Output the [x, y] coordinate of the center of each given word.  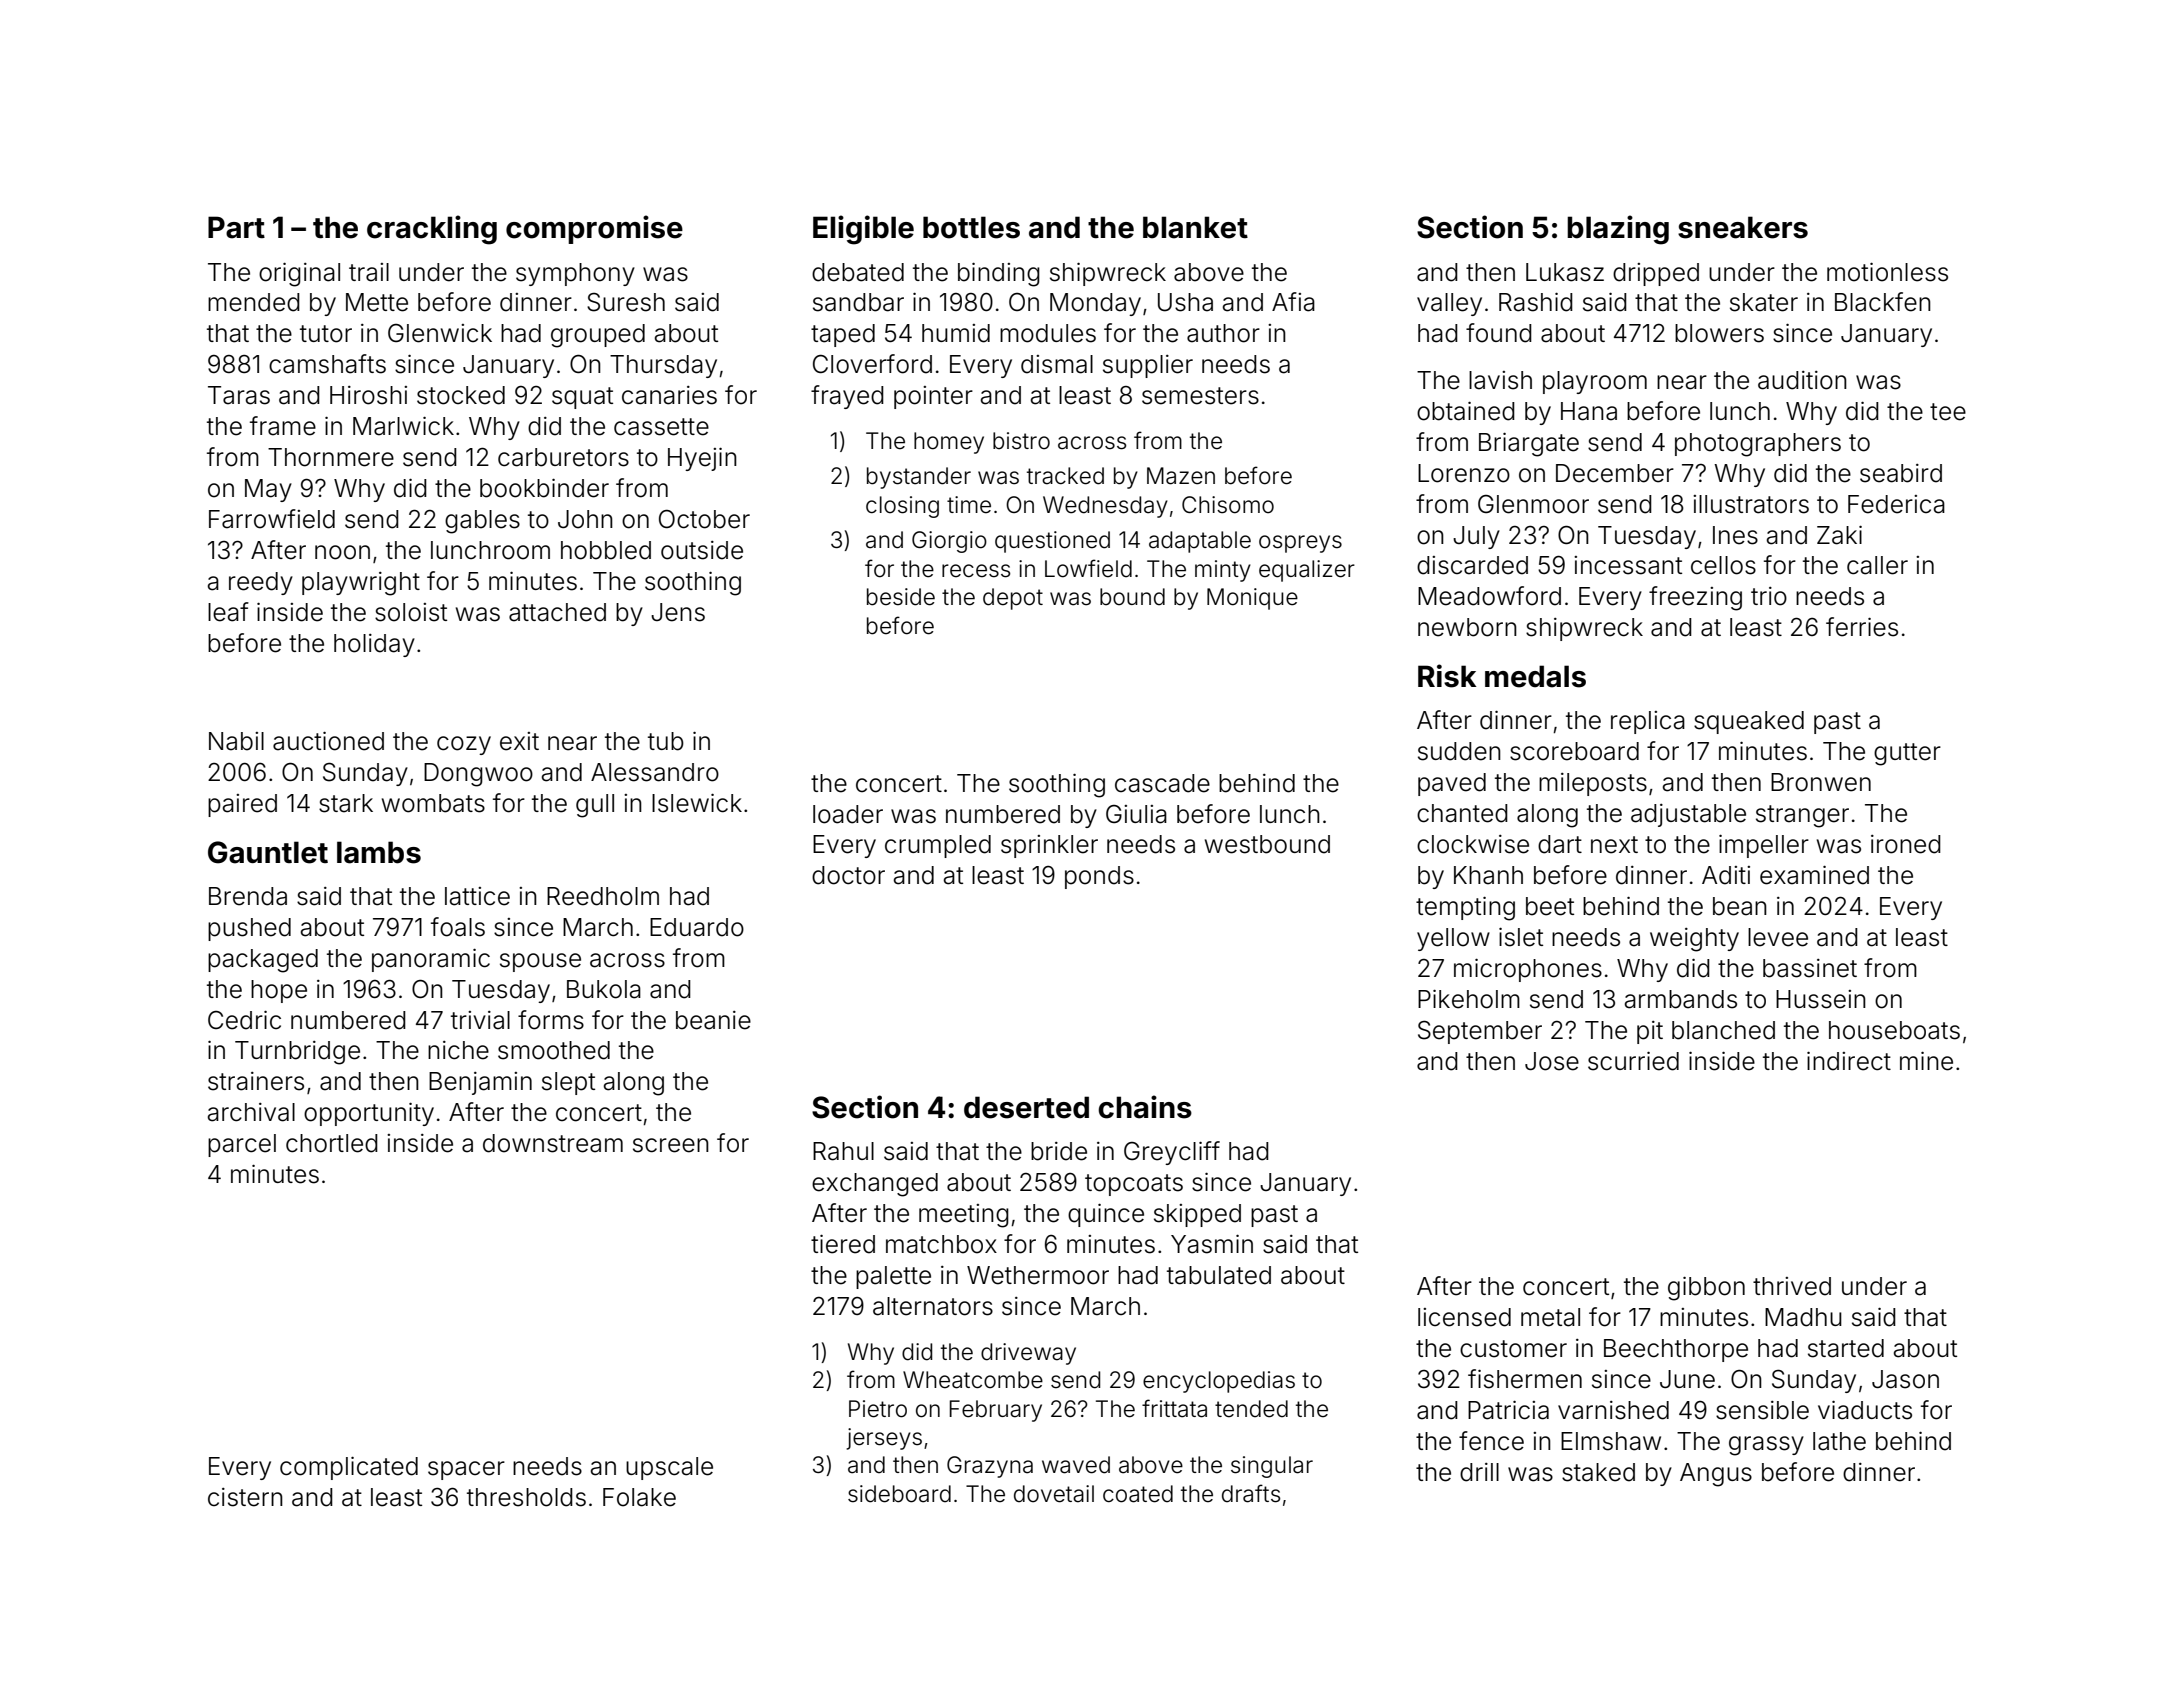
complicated [349, 1468]
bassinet [1810, 968]
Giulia [1136, 814]
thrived [1792, 1286]
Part [236, 227]
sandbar [858, 302]
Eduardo [697, 927]
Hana [1589, 411]
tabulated [1219, 1275]
